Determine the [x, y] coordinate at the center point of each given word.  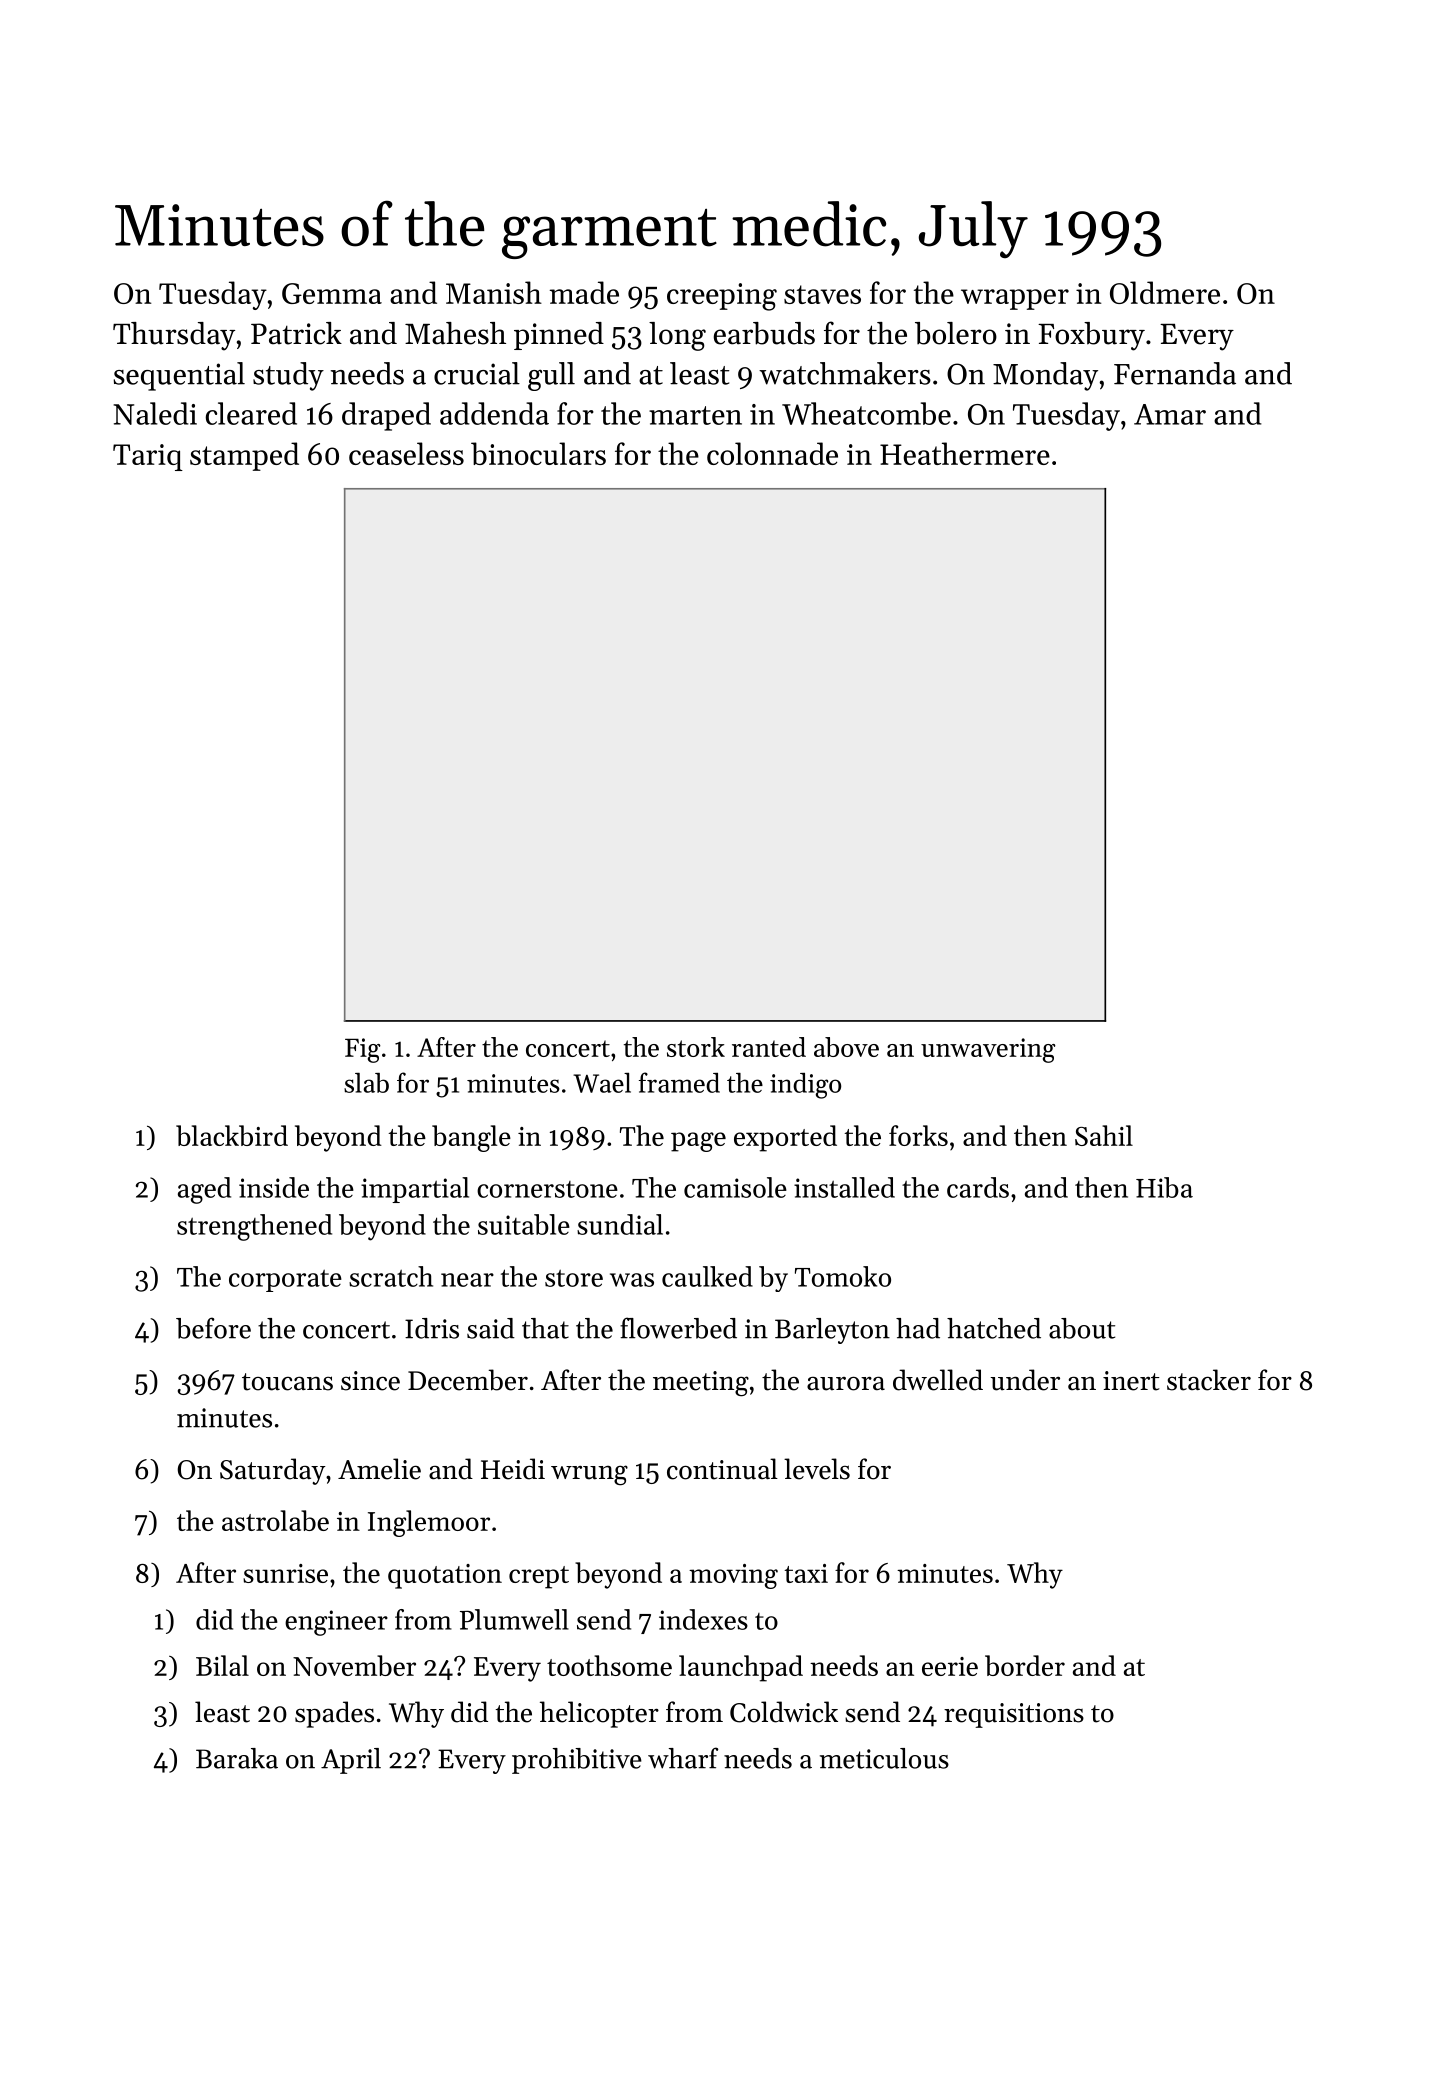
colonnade [772, 453]
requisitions [1014, 1715]
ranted [769, 1047]
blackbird [232, 1135]
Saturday [273, 1471]
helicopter [599, 1714]
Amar [1170, 414]
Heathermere [965, 453]
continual [722, 1469]
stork [696, 1047]
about [1082, 1328]
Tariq [148, 457]
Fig [363, 1050]
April [351, 1761]
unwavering [988, 1050]
